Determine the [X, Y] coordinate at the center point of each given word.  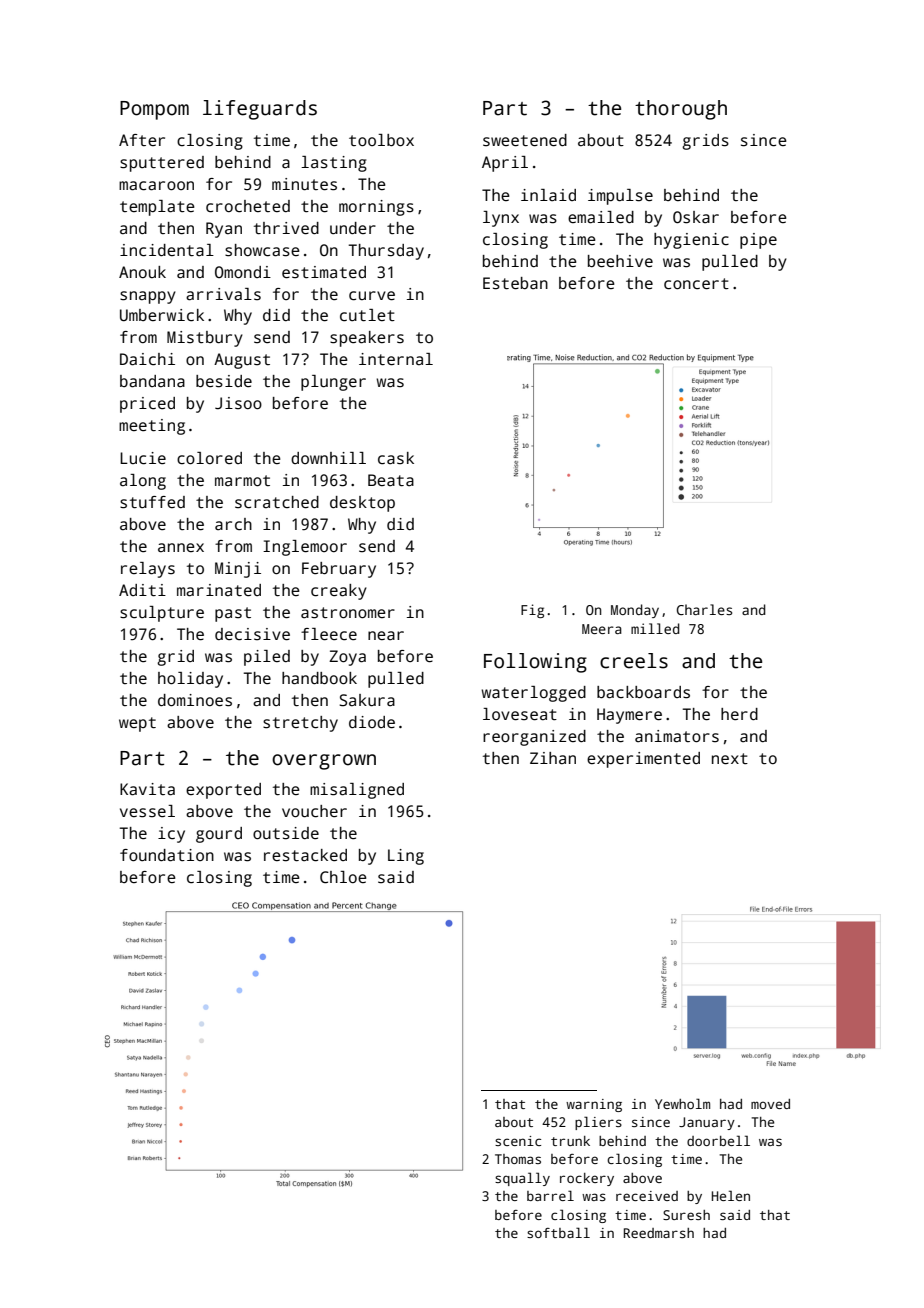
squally [522, 1179]
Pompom [154, 110]
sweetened [525, 140]
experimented [643, 760]
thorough [681, 110]
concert [696, 284]
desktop [362, 504]
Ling [406, 857]
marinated [219, 590]
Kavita [147, 789]
